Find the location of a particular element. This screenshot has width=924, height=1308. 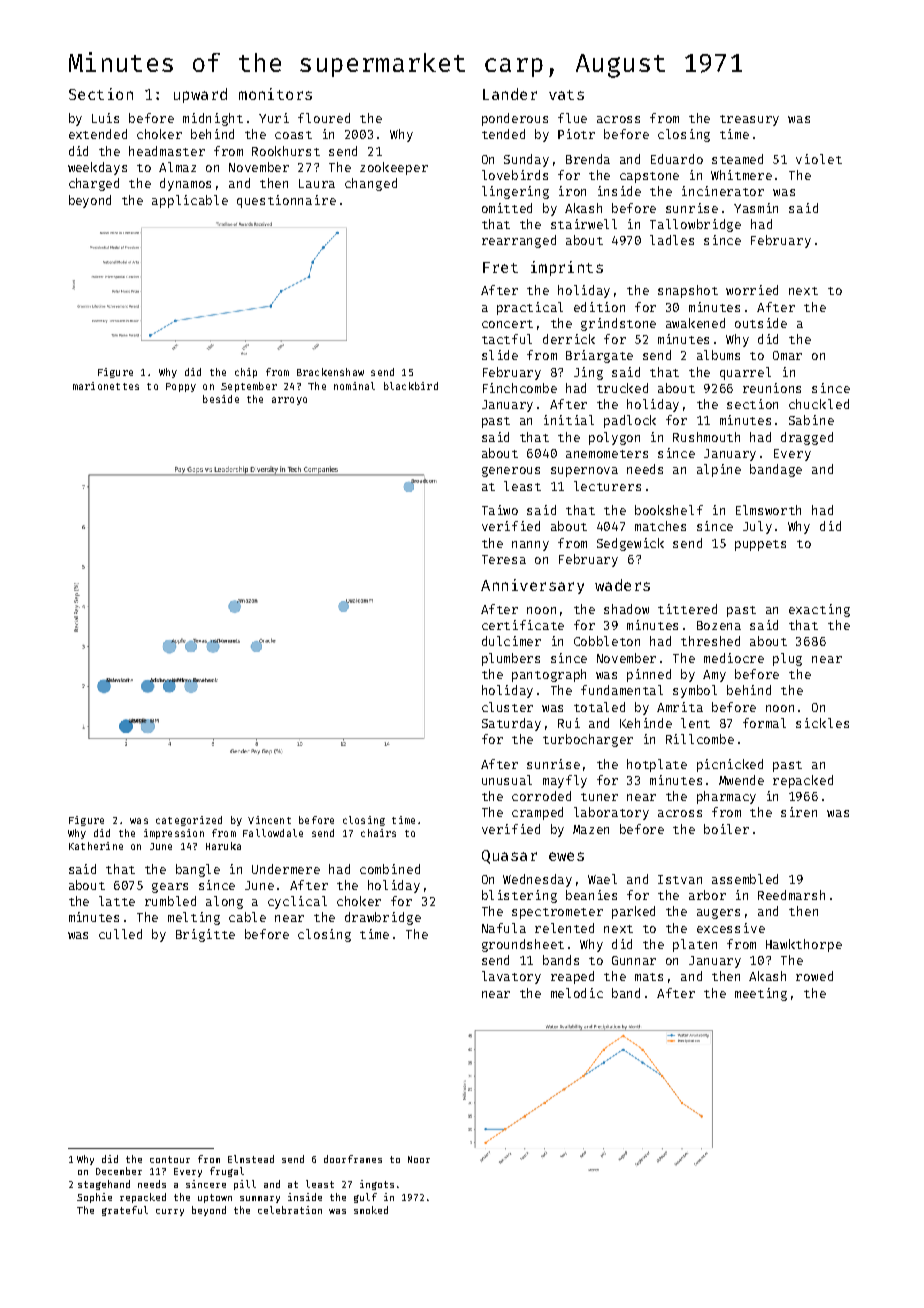

Brackenshaw is located at coordinates (330, 372).
